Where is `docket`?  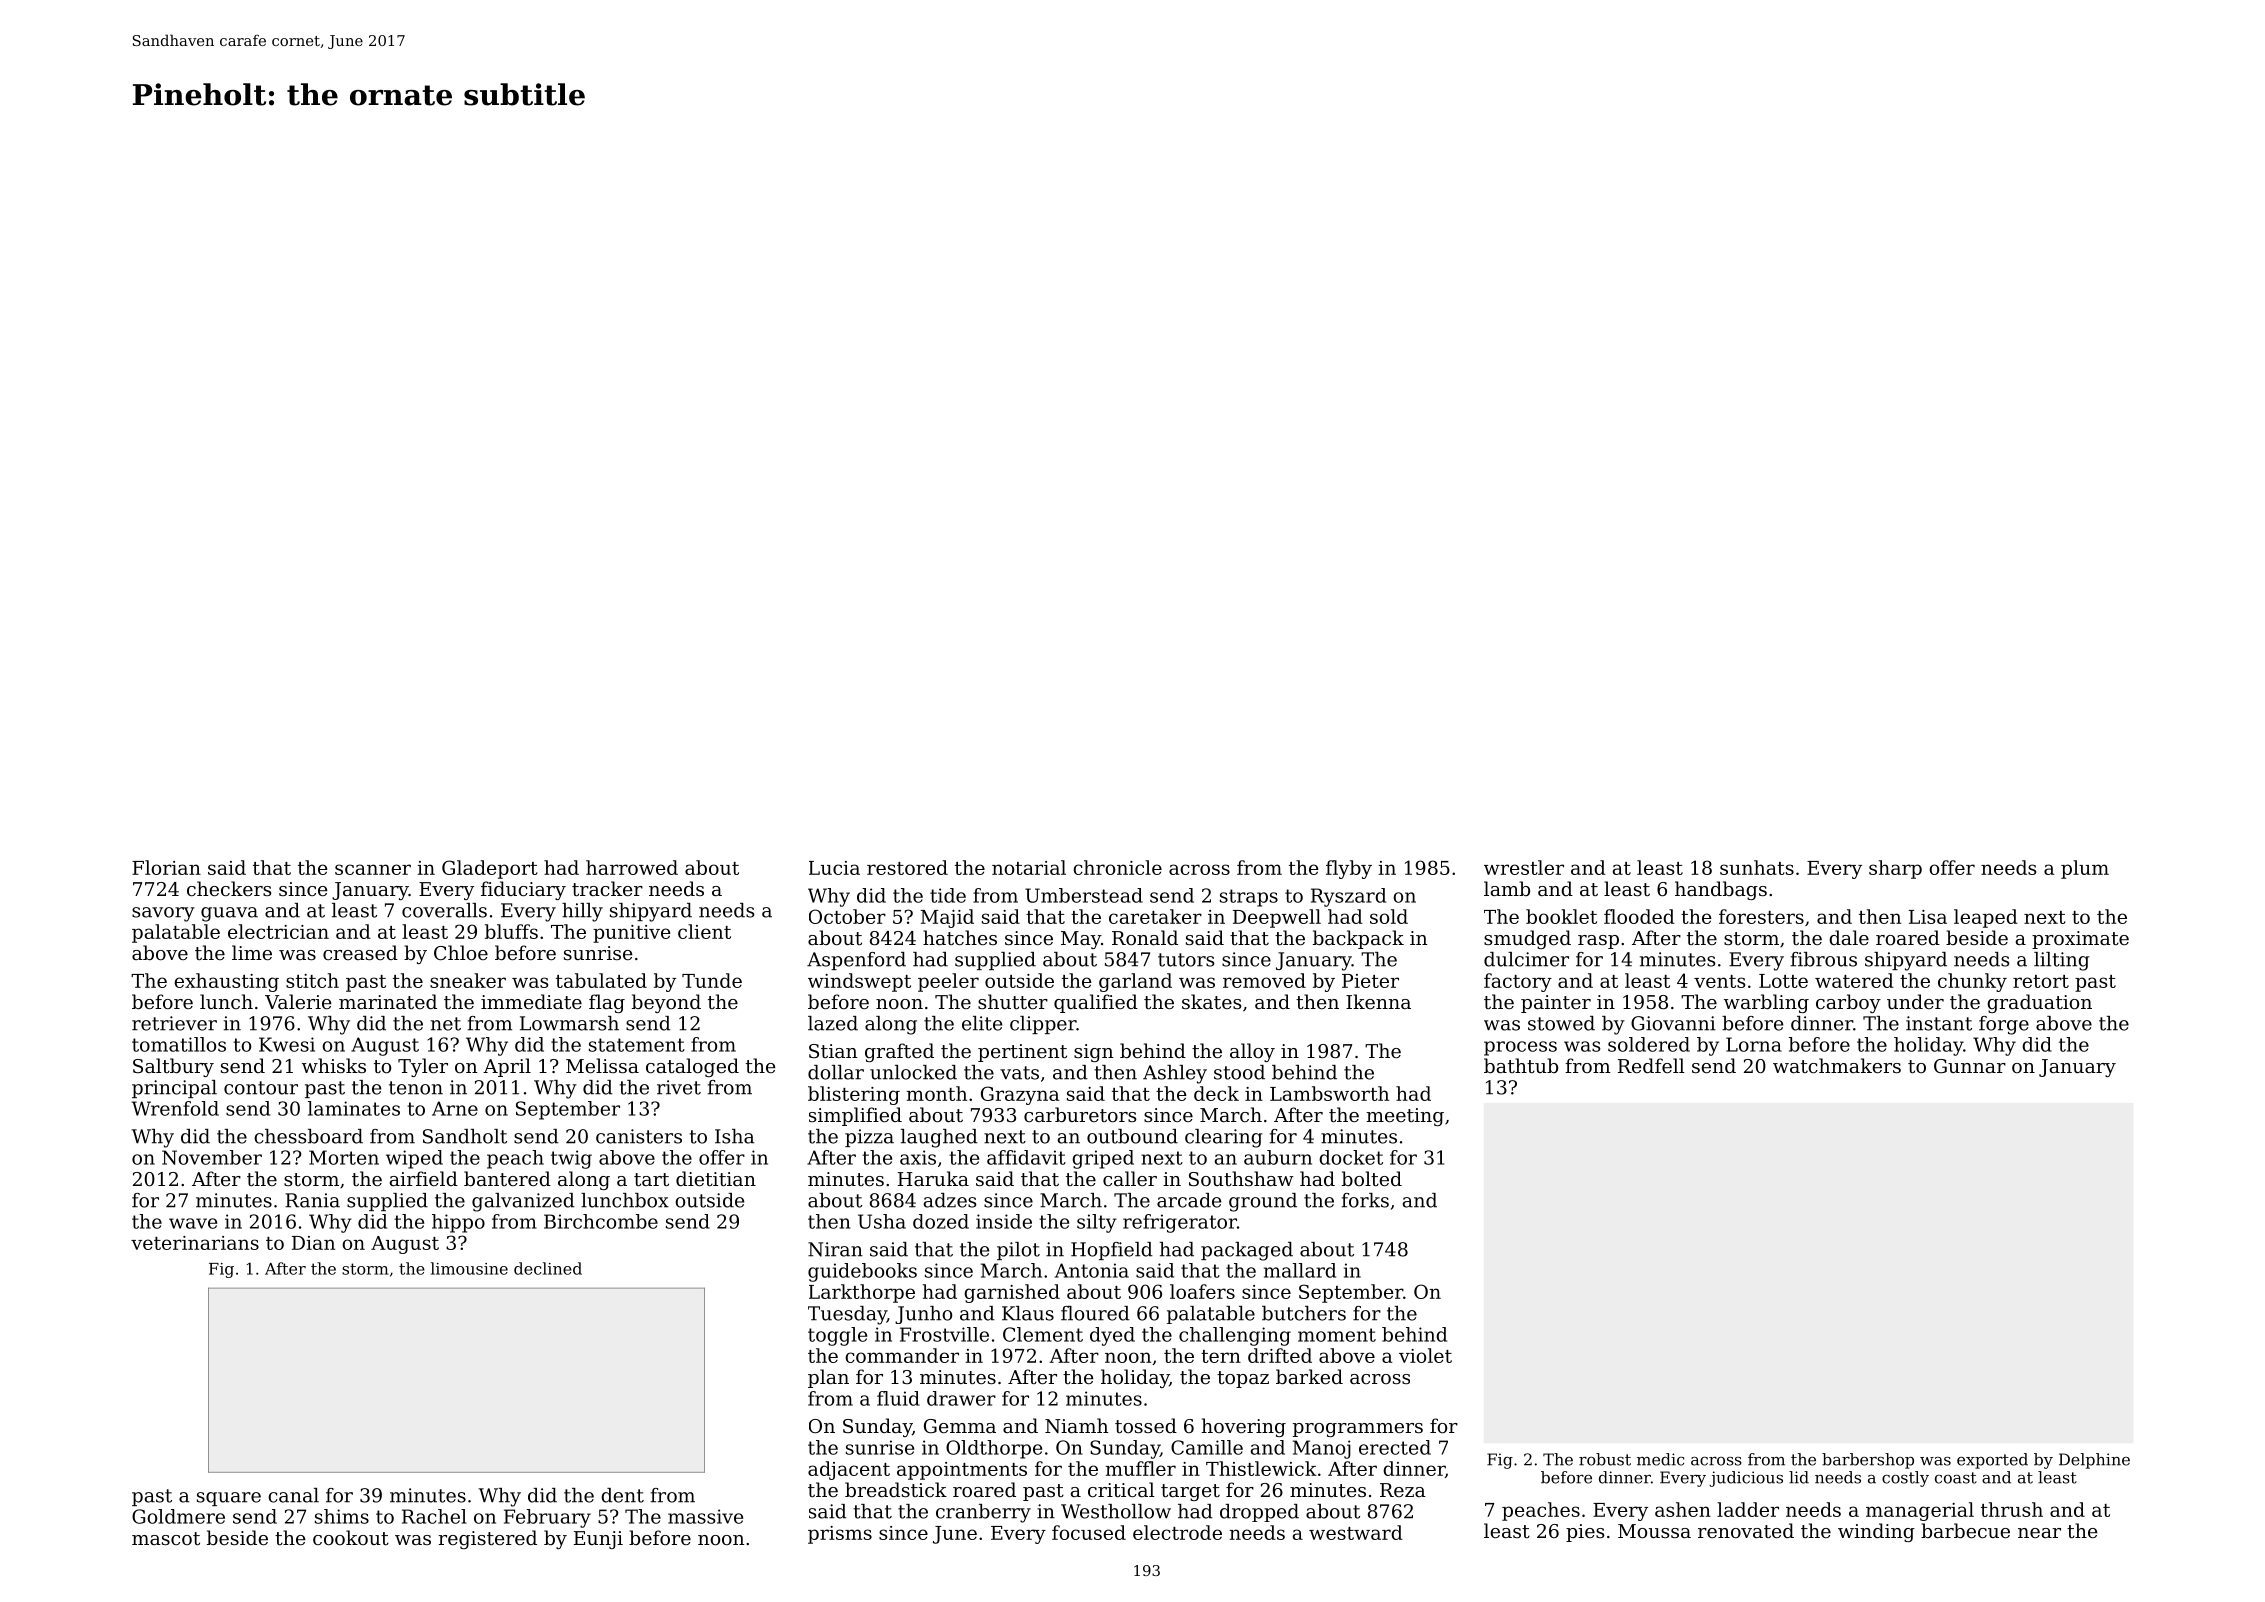 docket is located at coordinates (1351, 1157).
